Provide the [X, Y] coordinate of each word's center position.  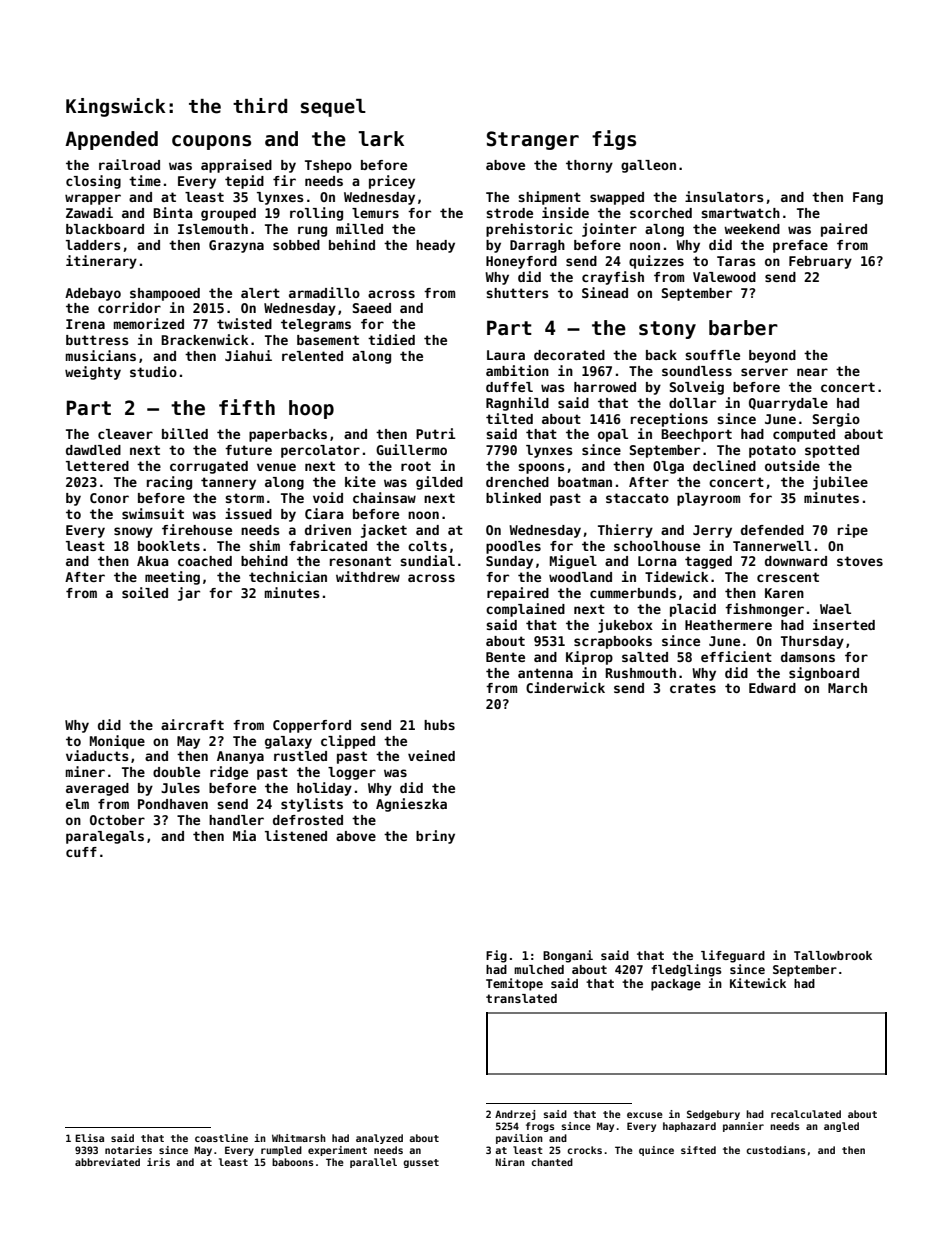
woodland [580, 577]
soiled [145, 592]
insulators [724, 196]
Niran [510, 1162]
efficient [736, 656]
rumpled [281, 1151]
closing [93, 182]
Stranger [533, 140]
